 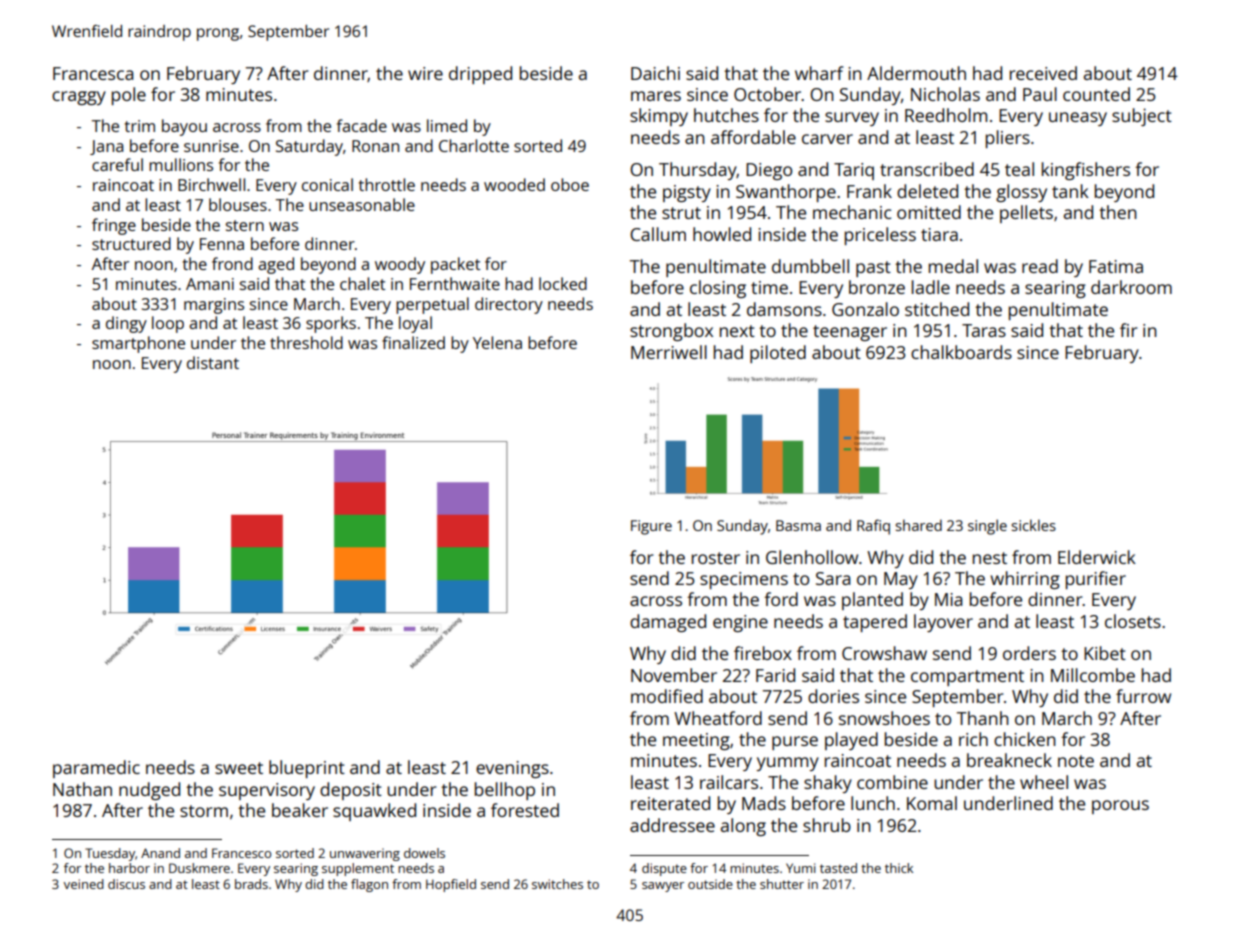 I want to click on Figure, so click(x=651, y=527).
